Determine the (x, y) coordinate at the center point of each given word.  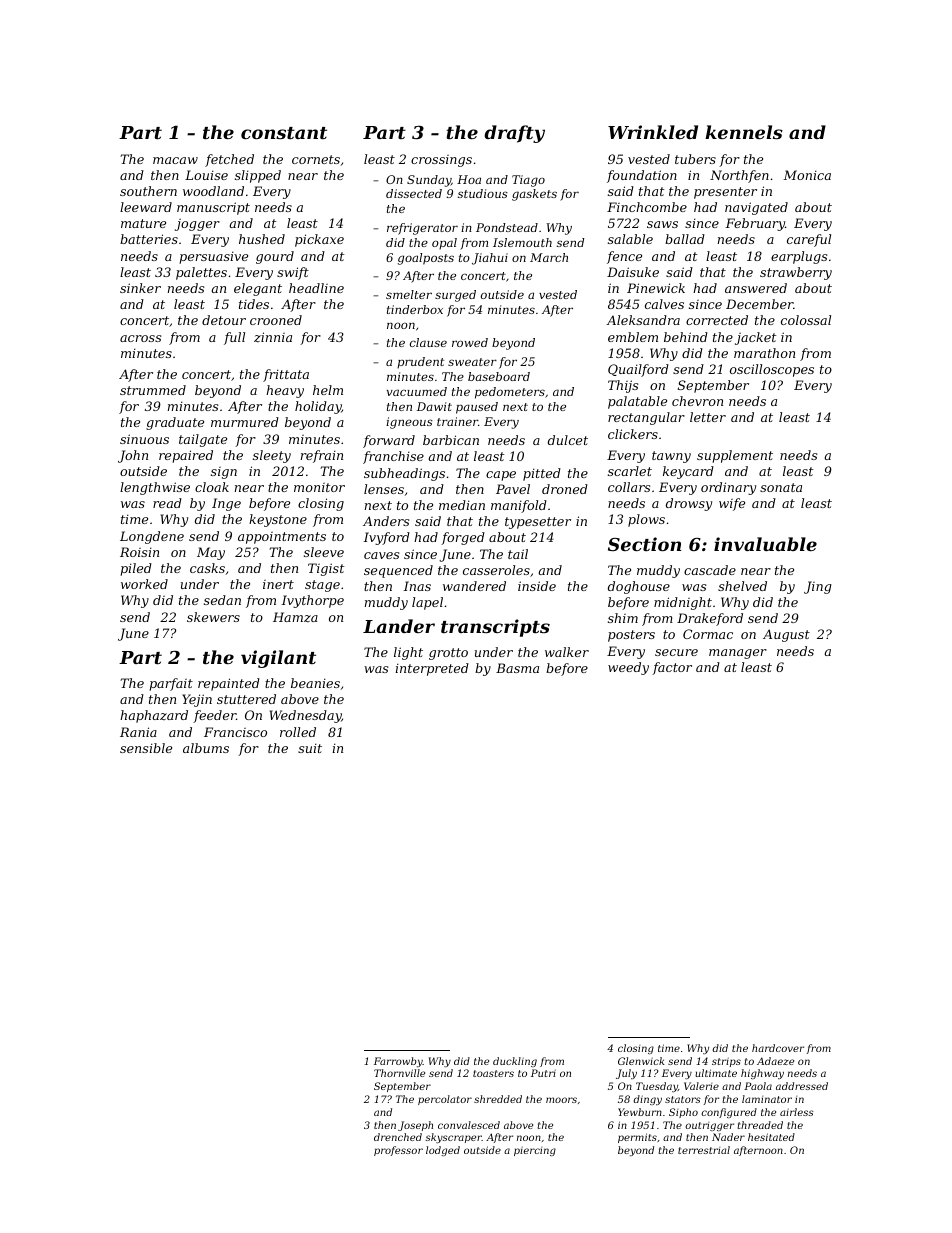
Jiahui (490, 259)
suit (310, 748)
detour (224, 320)
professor (398, 1151)
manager (738, 654)
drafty (514, 134)
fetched (229, 160)
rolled (298, 732)
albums (206, 748)
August (786, 635)
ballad (685, 239)
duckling (515, 1062)
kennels (744, 132)
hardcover (778, 1048)
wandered (474, 586)
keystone (278, 520)
